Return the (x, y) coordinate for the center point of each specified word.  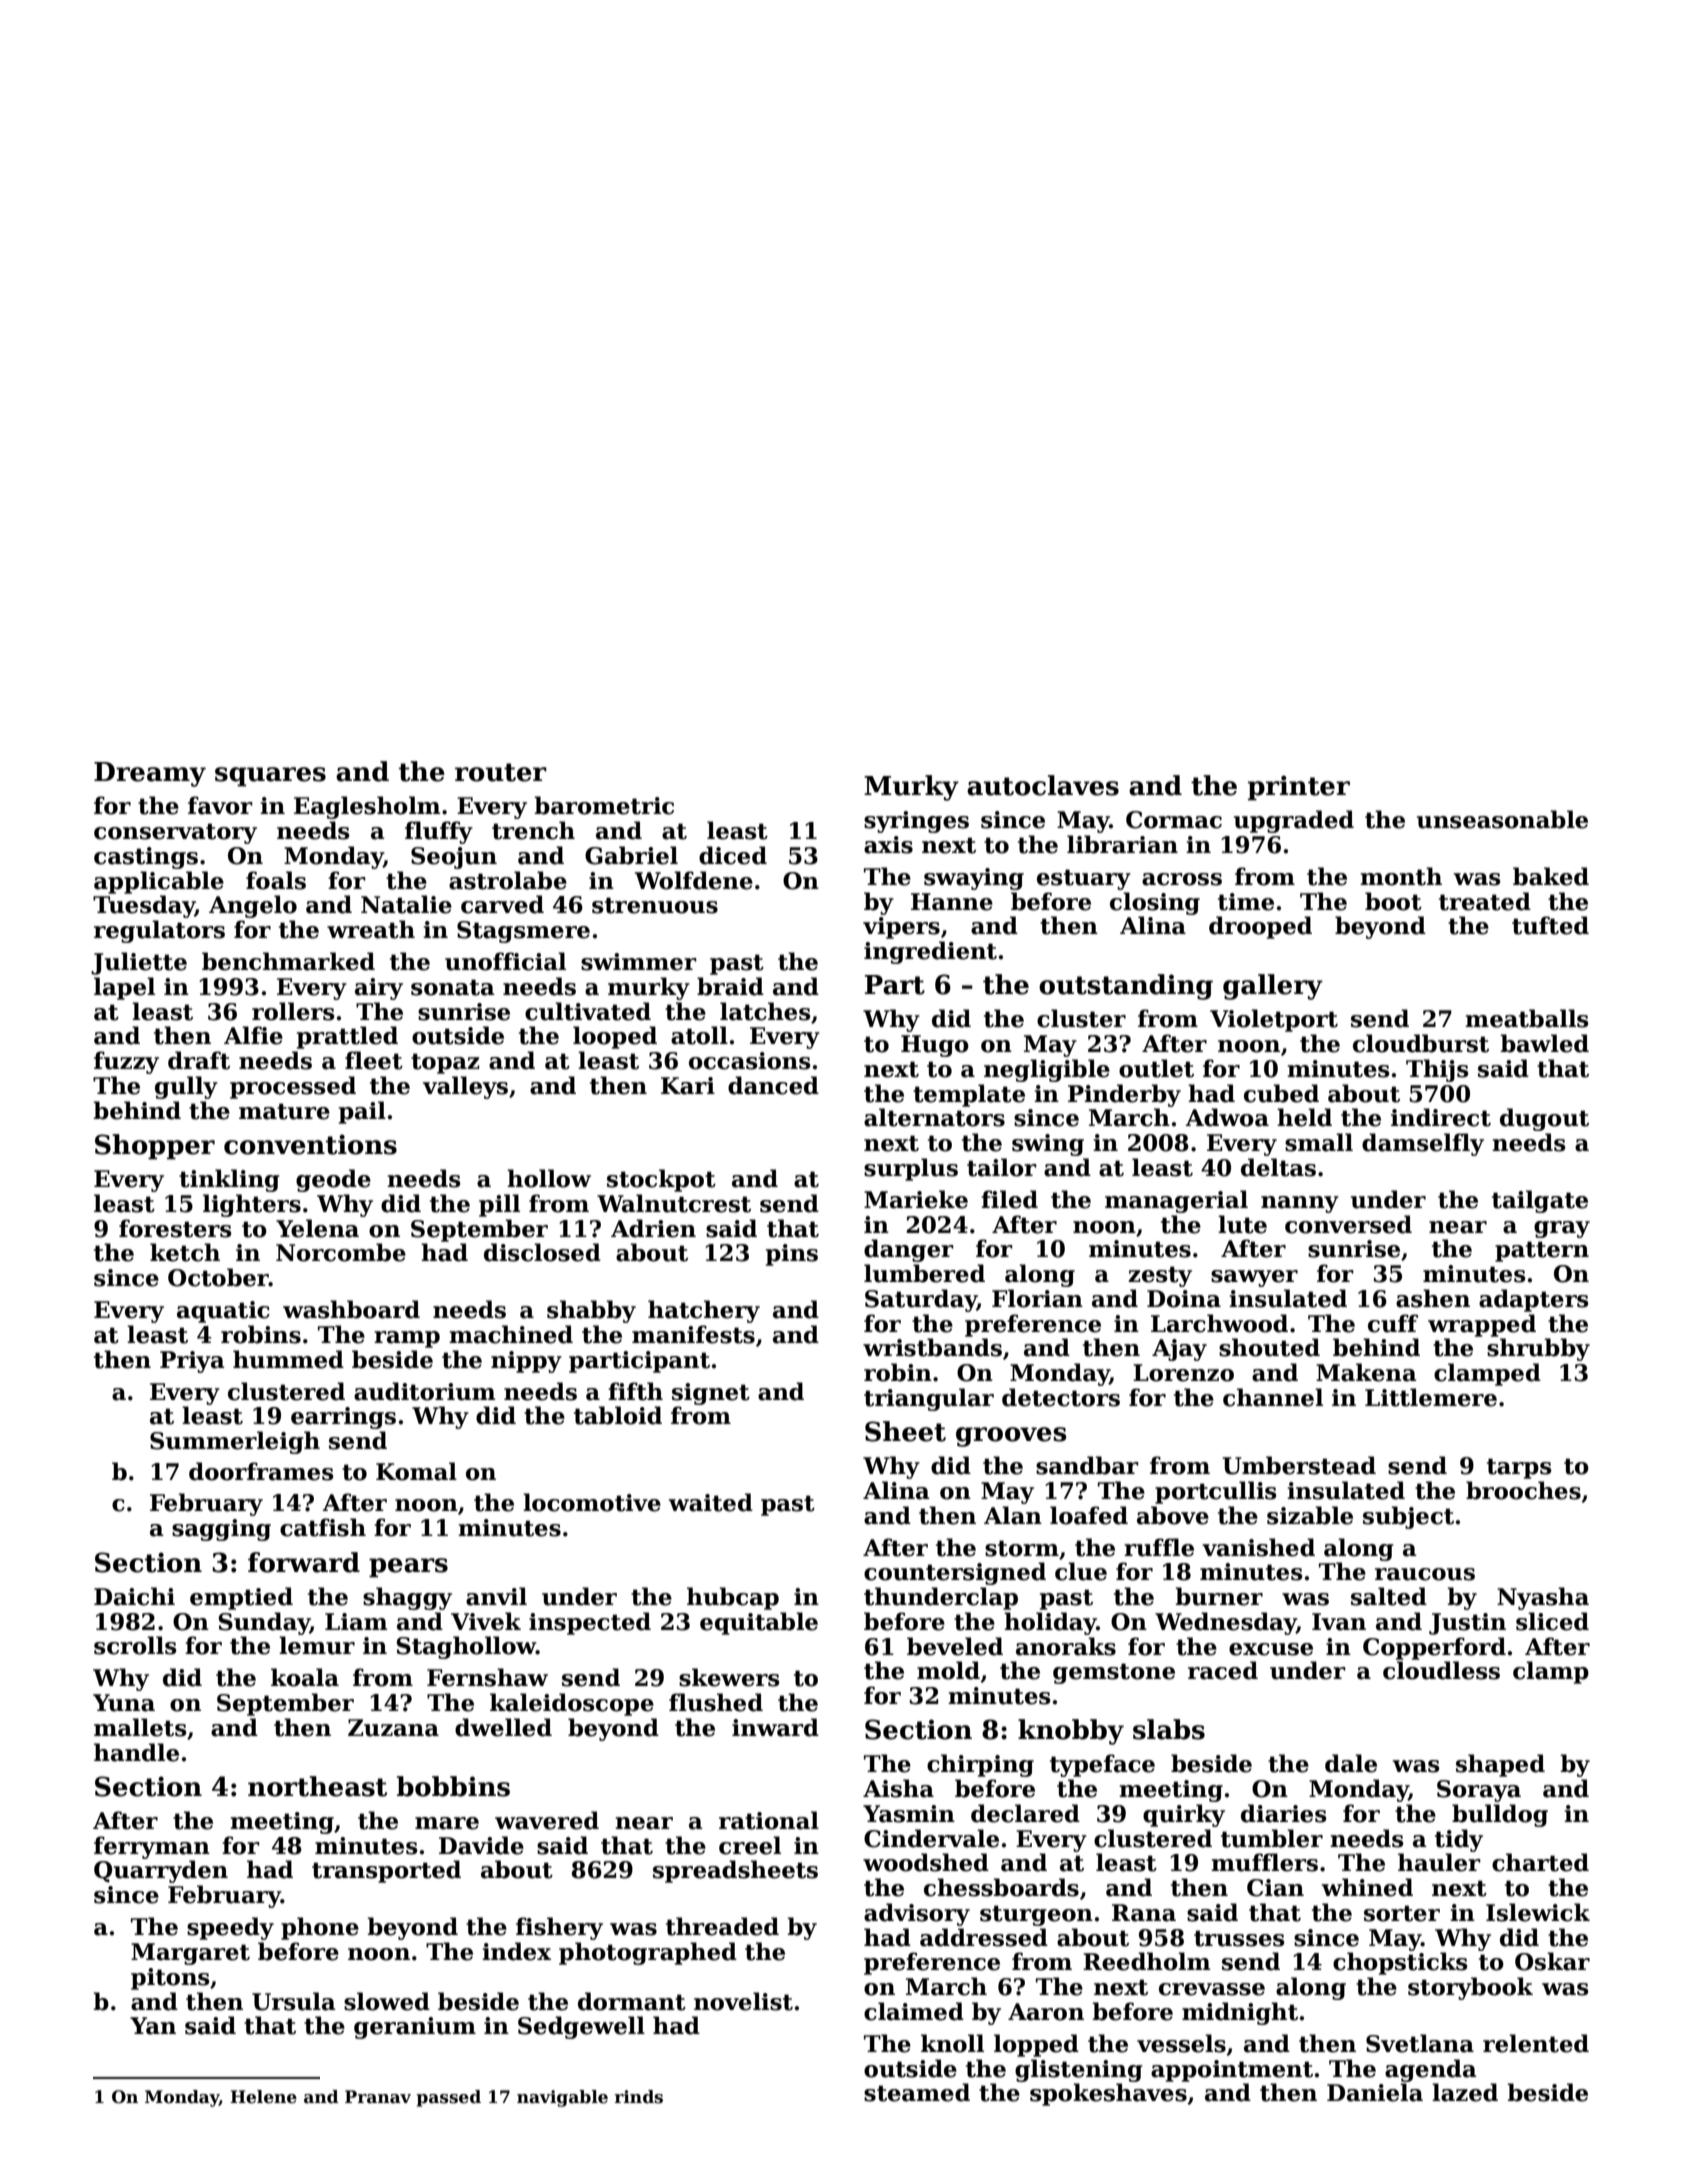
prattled (347, 1037)
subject (1408, 1517)
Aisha (898, 1788)
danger (909, 1250)
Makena (1366, 1372)
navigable (562, 2098)
